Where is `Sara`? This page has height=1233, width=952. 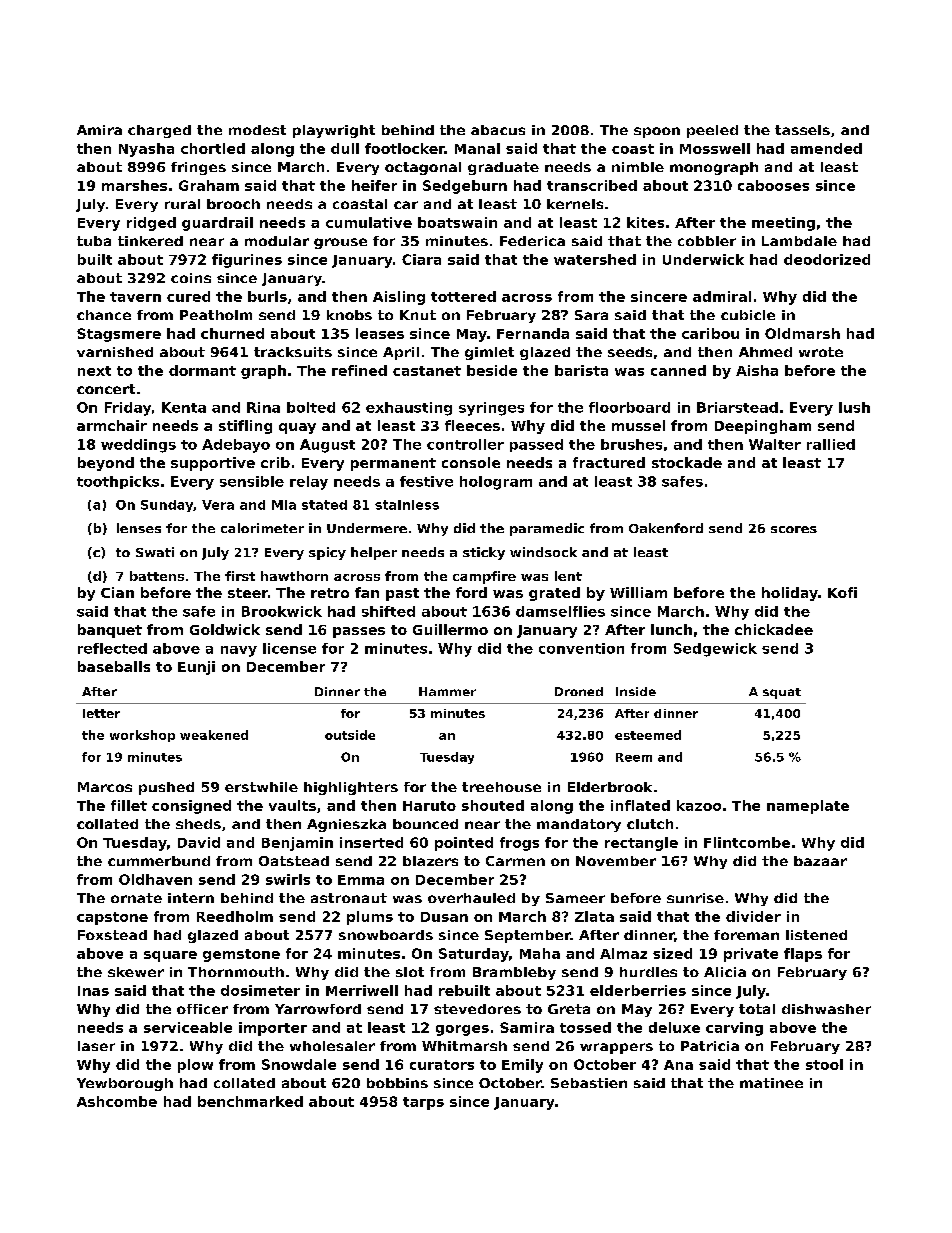 Sara is located at coordinates (591, 315).
